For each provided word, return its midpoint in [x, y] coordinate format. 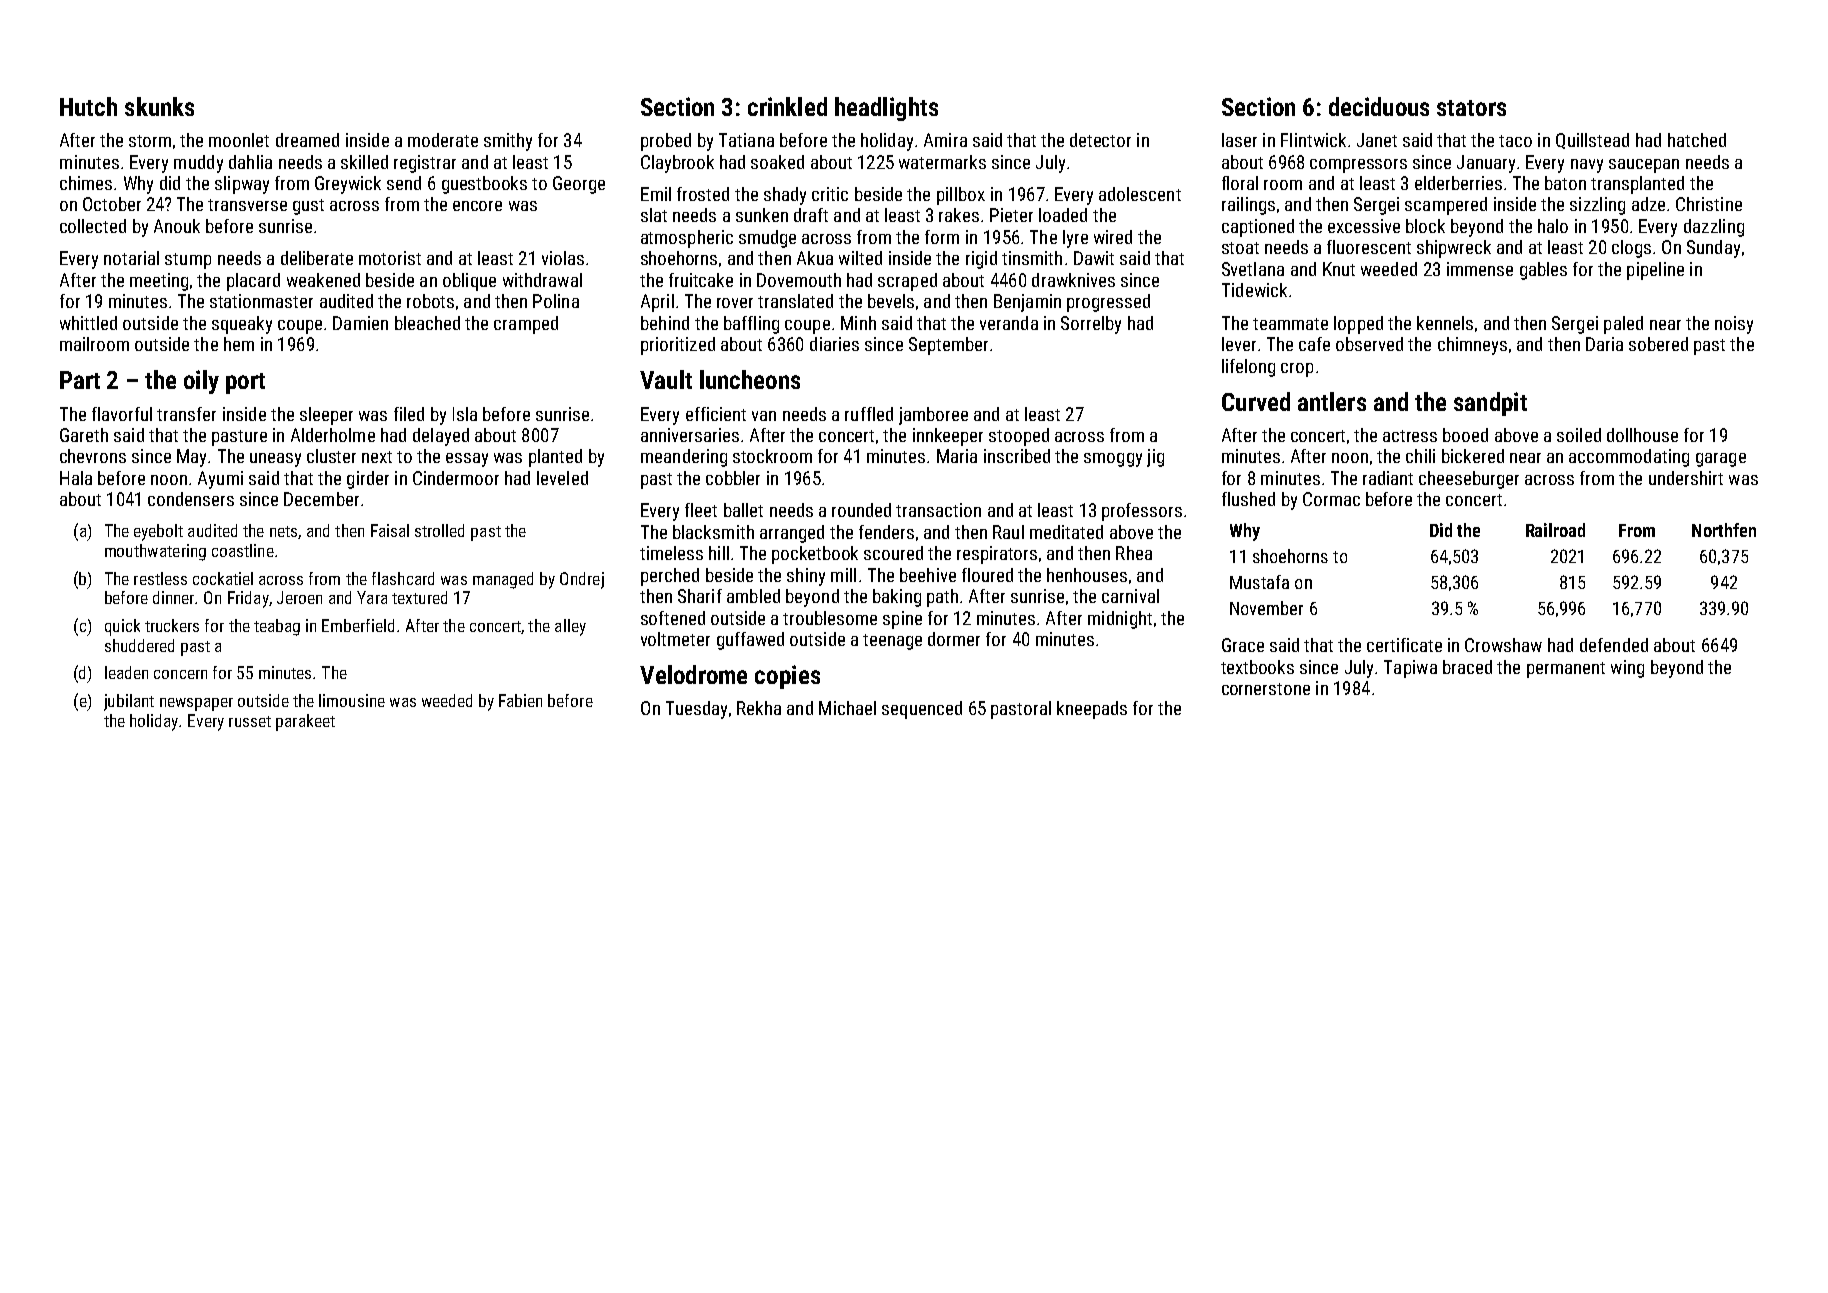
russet [250, 721]
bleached [427, 323]
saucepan [1644, 166]
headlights [886, 109]
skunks [159, 106]
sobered [1658, 344]
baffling [751, 325]
